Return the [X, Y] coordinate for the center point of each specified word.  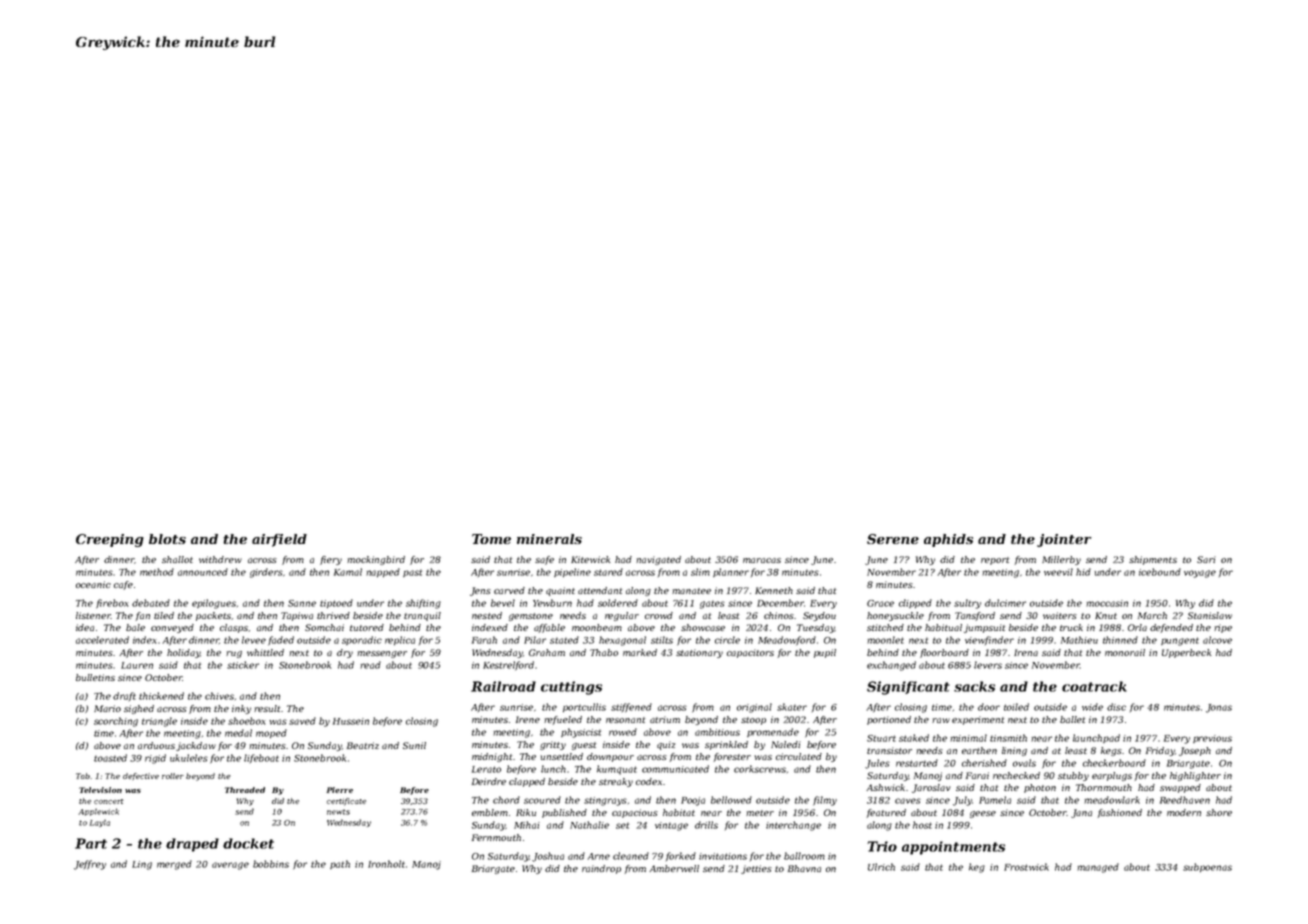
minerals [549, 539]
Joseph [1195, 751]
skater [792, 707]
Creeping [110, 540]
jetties [756, 869]
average [230, 866]
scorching [116, 722]
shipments [1153, 560]
